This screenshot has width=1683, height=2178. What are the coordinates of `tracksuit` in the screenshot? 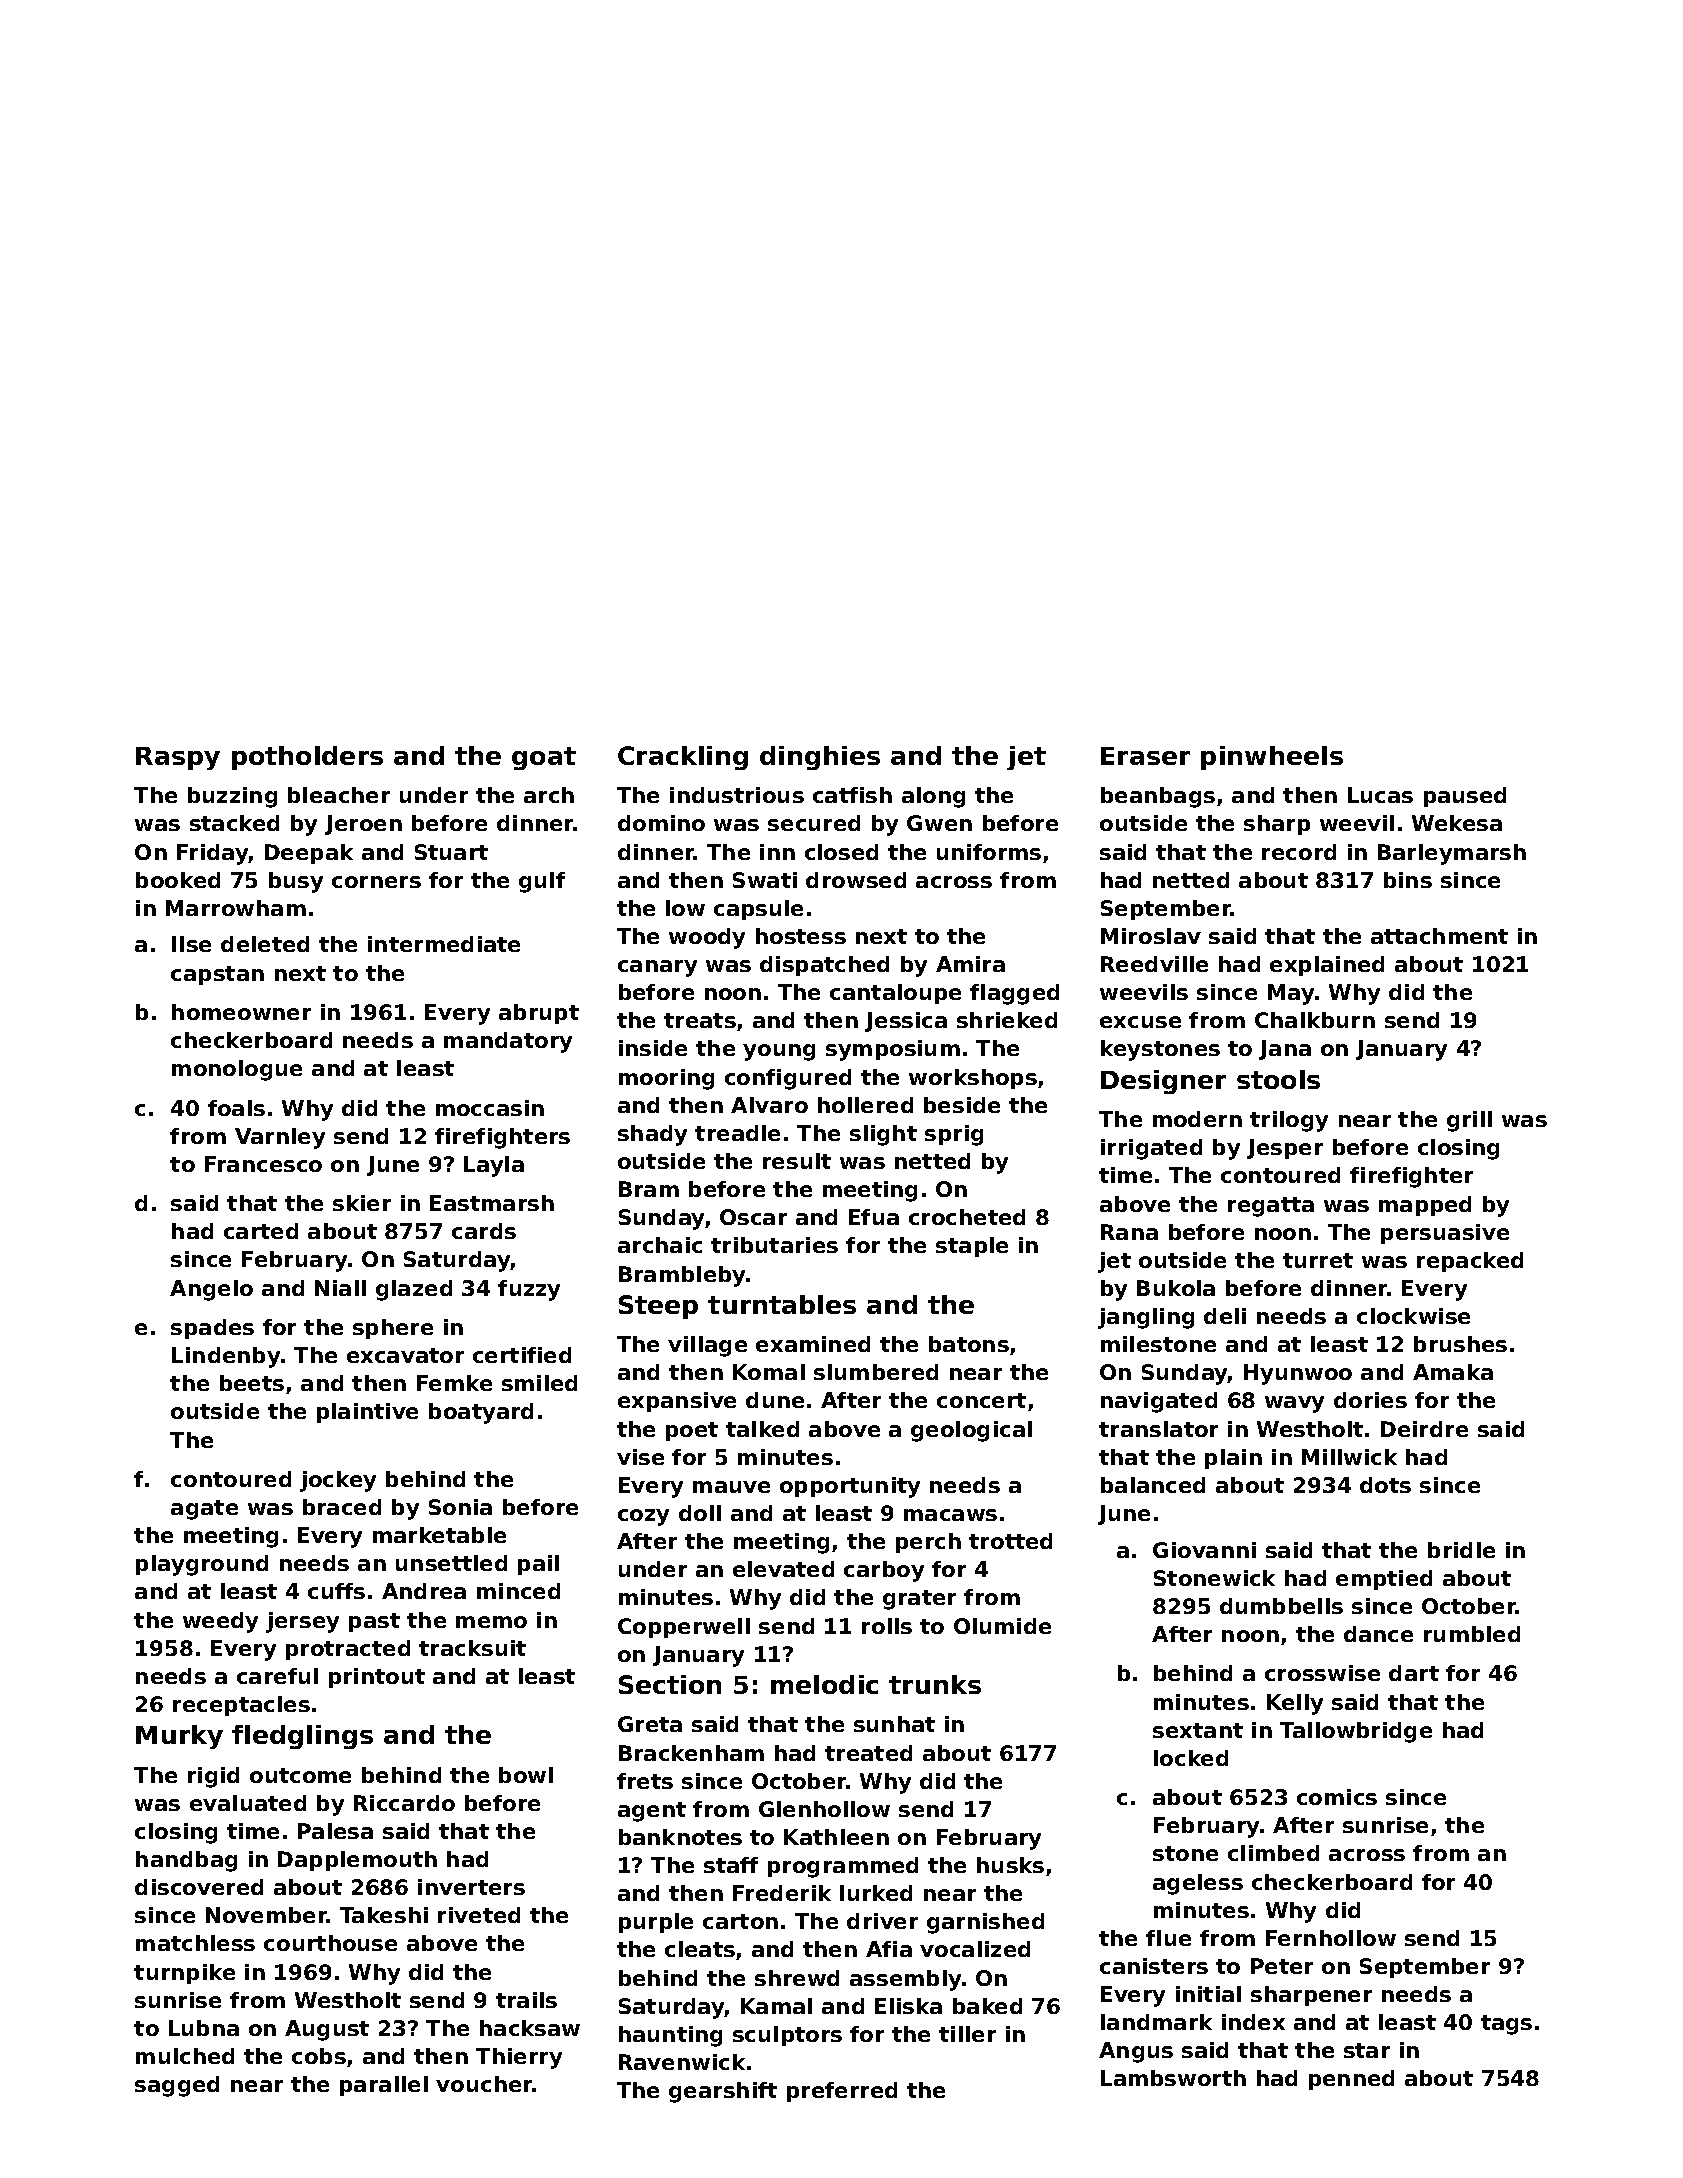 It's located at (472, 1648).
